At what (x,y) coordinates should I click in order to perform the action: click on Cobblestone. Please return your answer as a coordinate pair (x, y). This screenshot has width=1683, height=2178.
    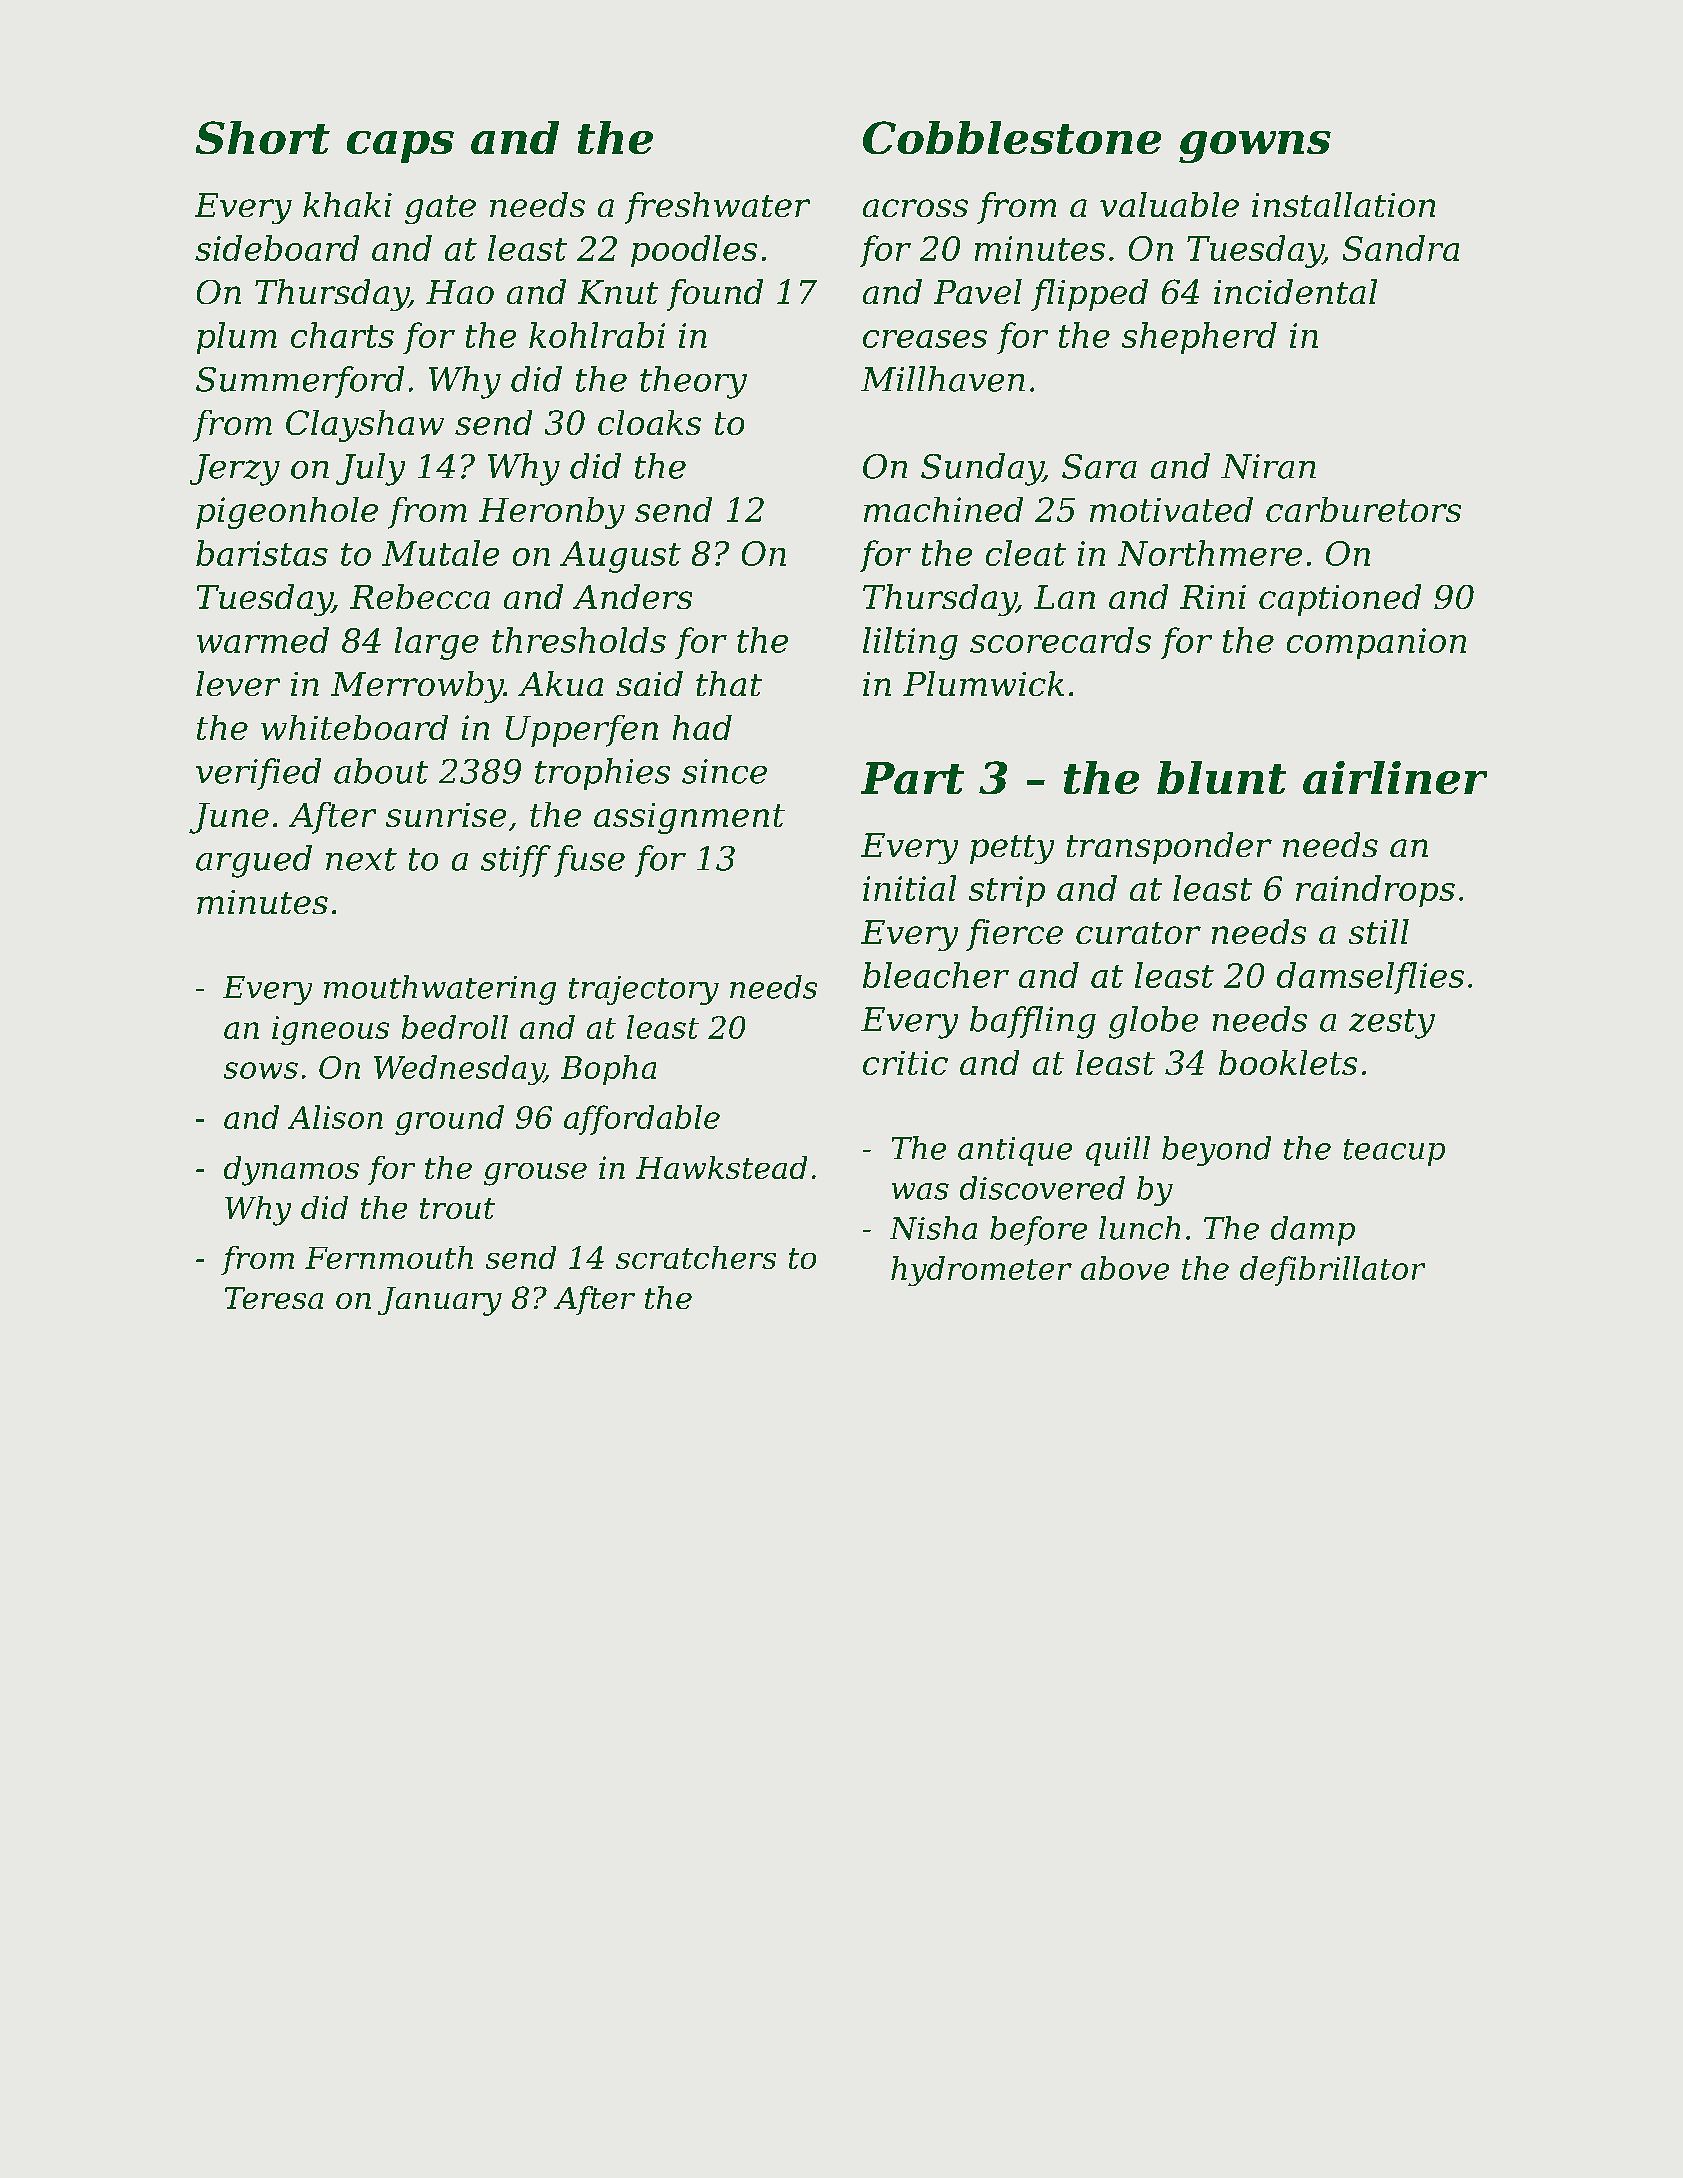
    Looking at the image, I should click on (1012, 137).
